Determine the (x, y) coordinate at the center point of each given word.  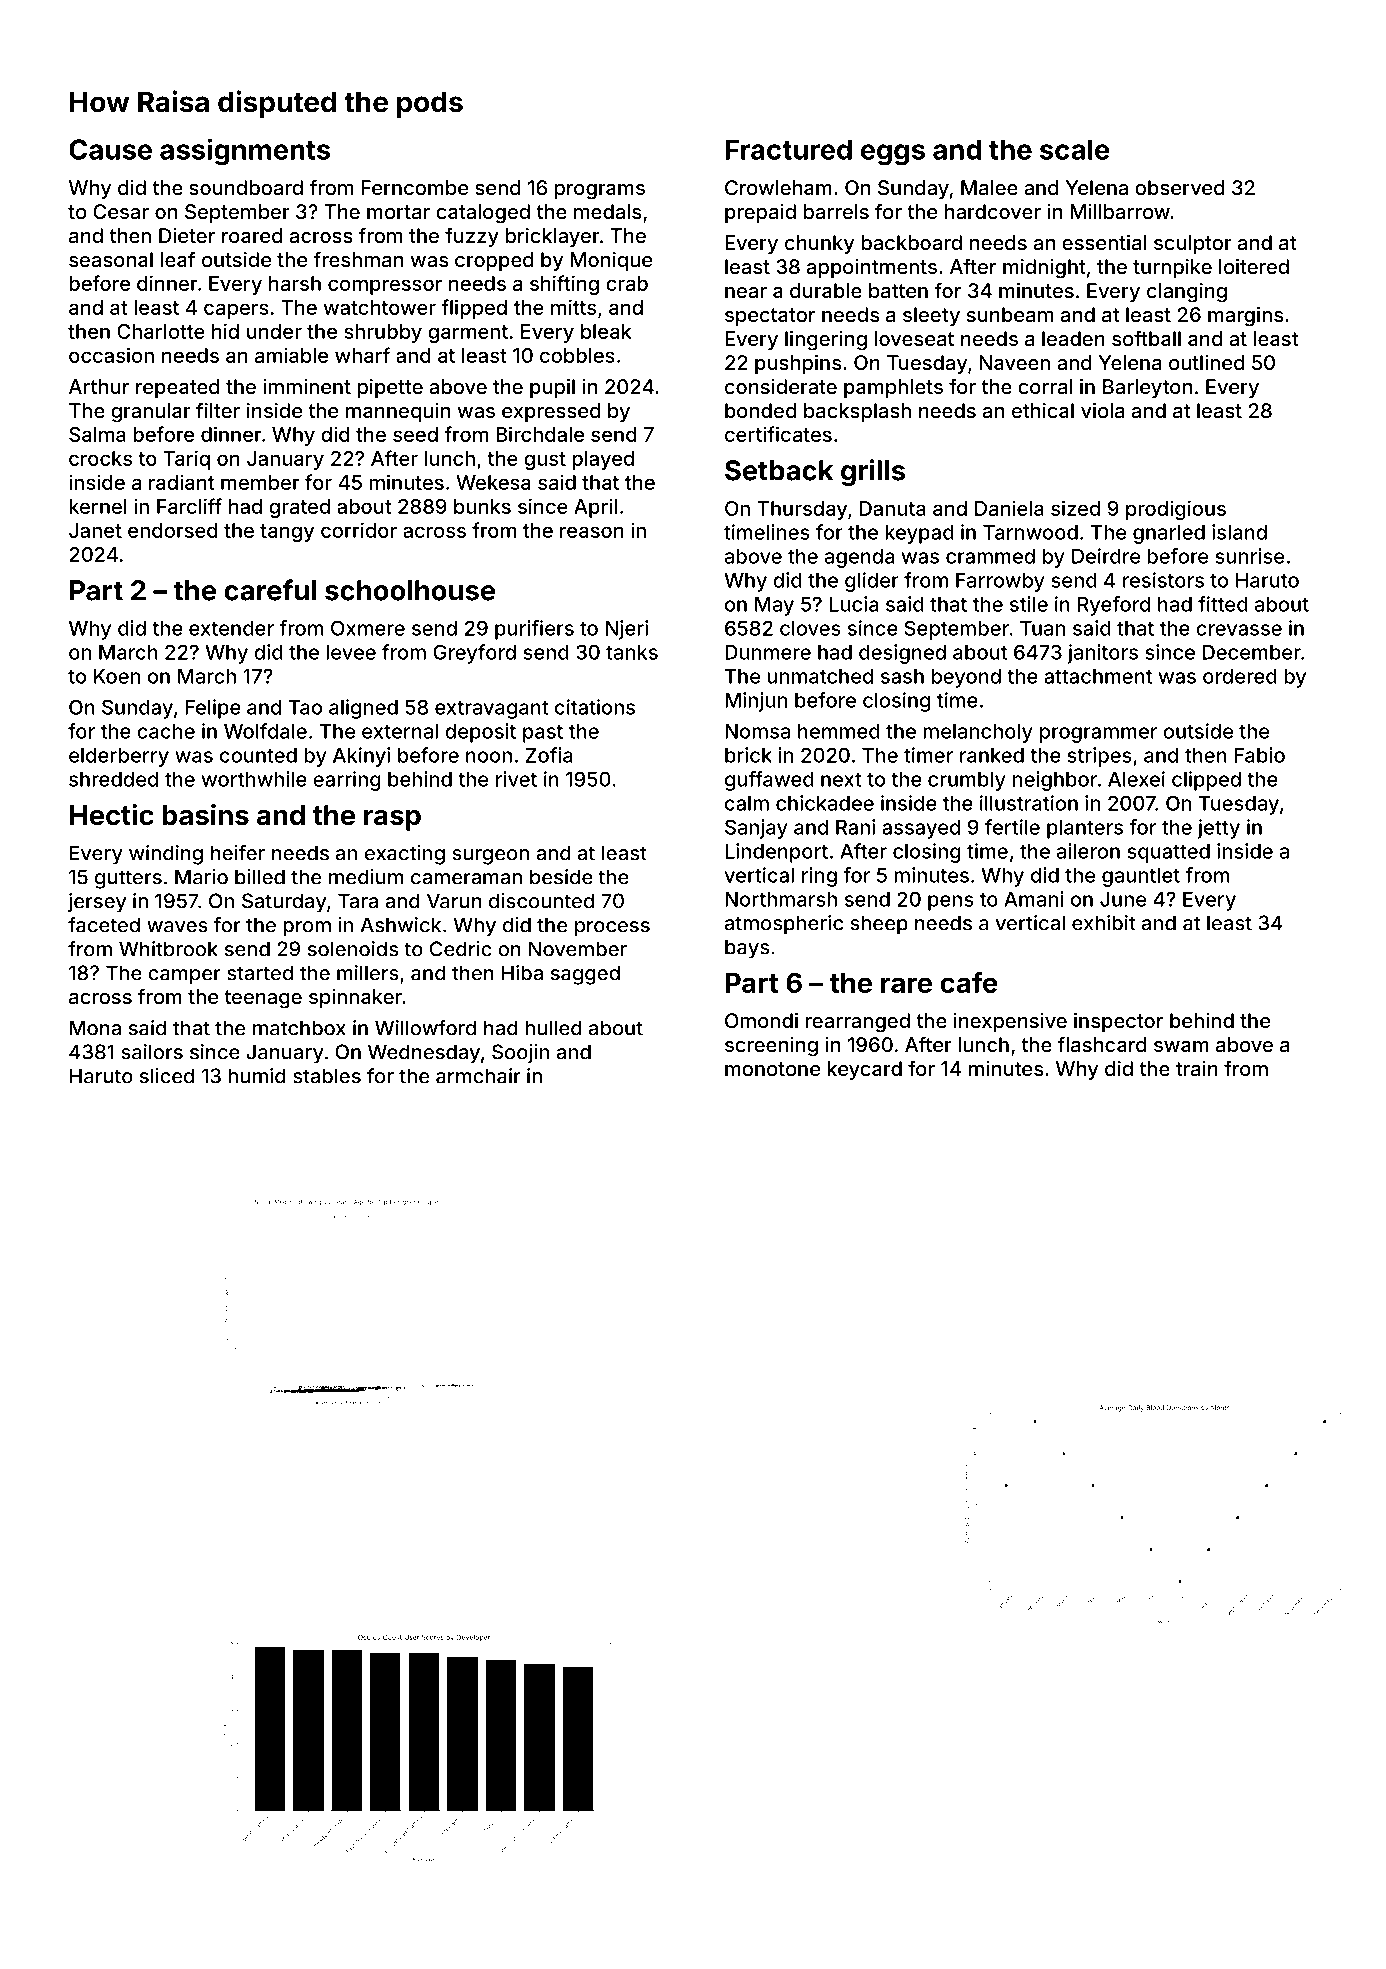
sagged (585, 975)
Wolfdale (265, 731)
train (1197, 1068)
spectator (770, 317)
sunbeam (1010, 314)
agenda (859, 558)
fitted (1223, 604)
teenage (263, 999)
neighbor (1055, 781)
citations (595, 707)
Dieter (187, 235)
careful (270, 590)
